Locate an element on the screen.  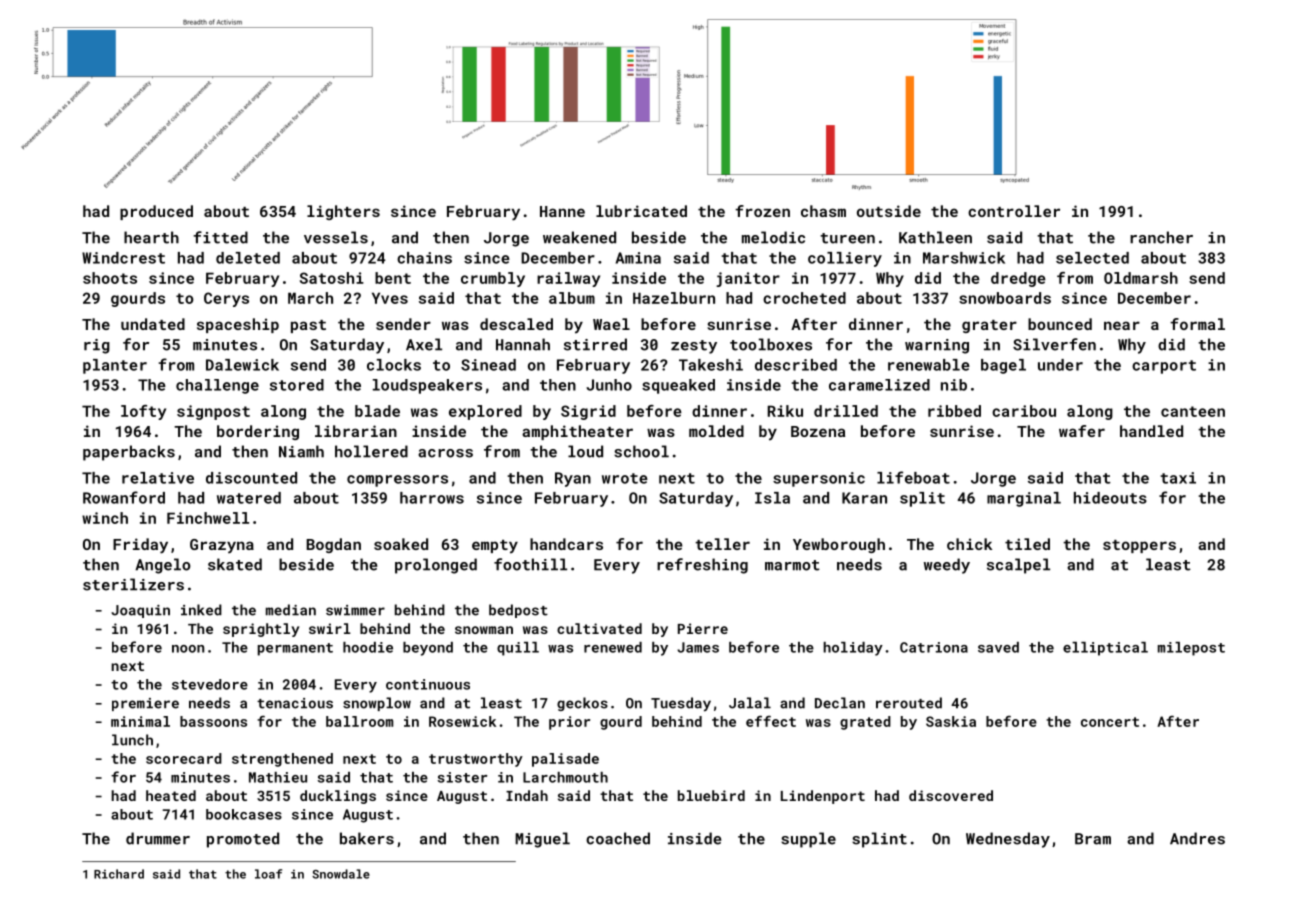
lighters is located at coordinates (343, 212).
